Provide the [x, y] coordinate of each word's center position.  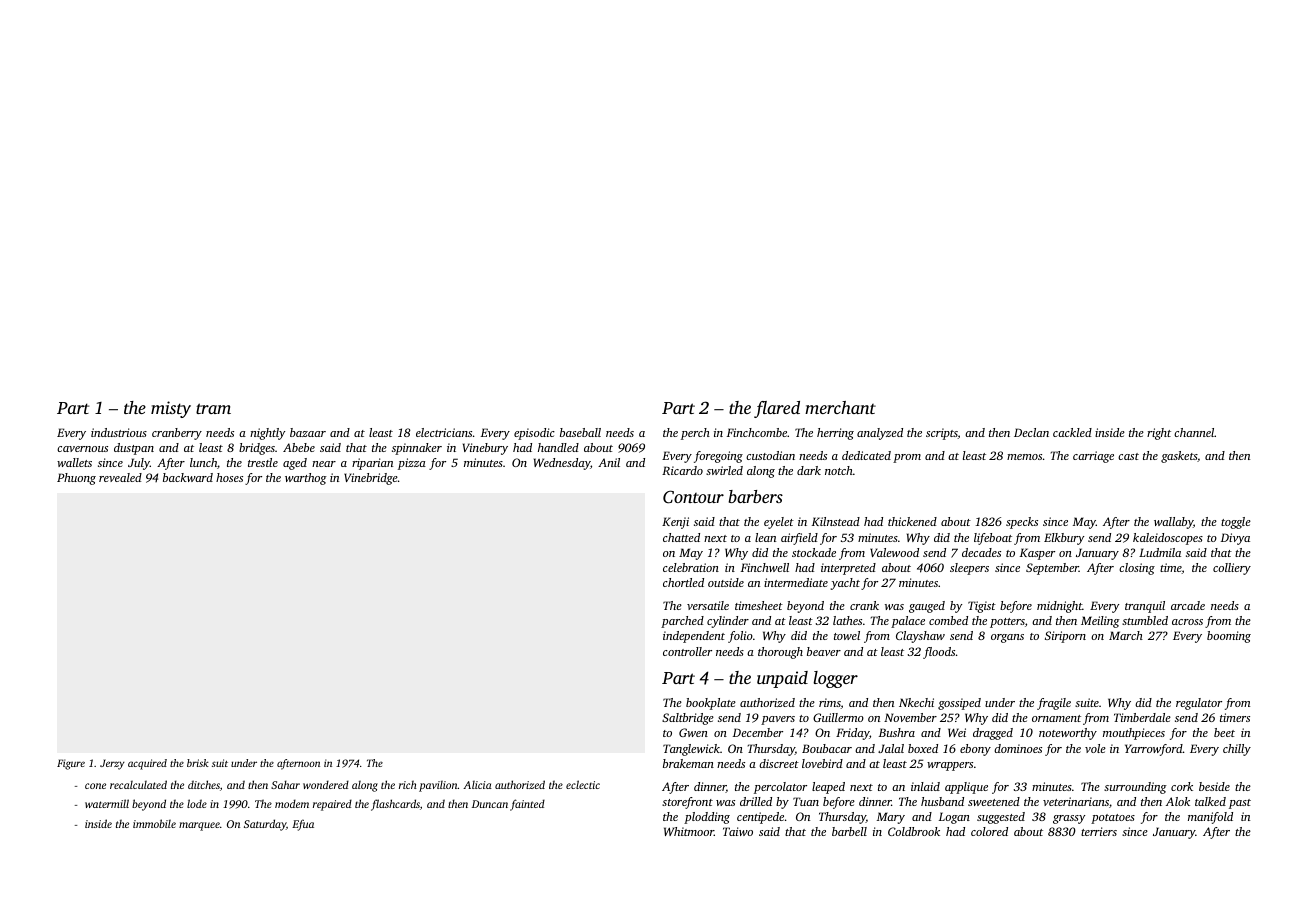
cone [95, 786]
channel [1194, 432]
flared [777, 409]
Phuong [76, 479]
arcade [1188, 605]
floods [939, 653]
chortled [683, 582]
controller [687, 651]
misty [171, 409]
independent [694, 637]
